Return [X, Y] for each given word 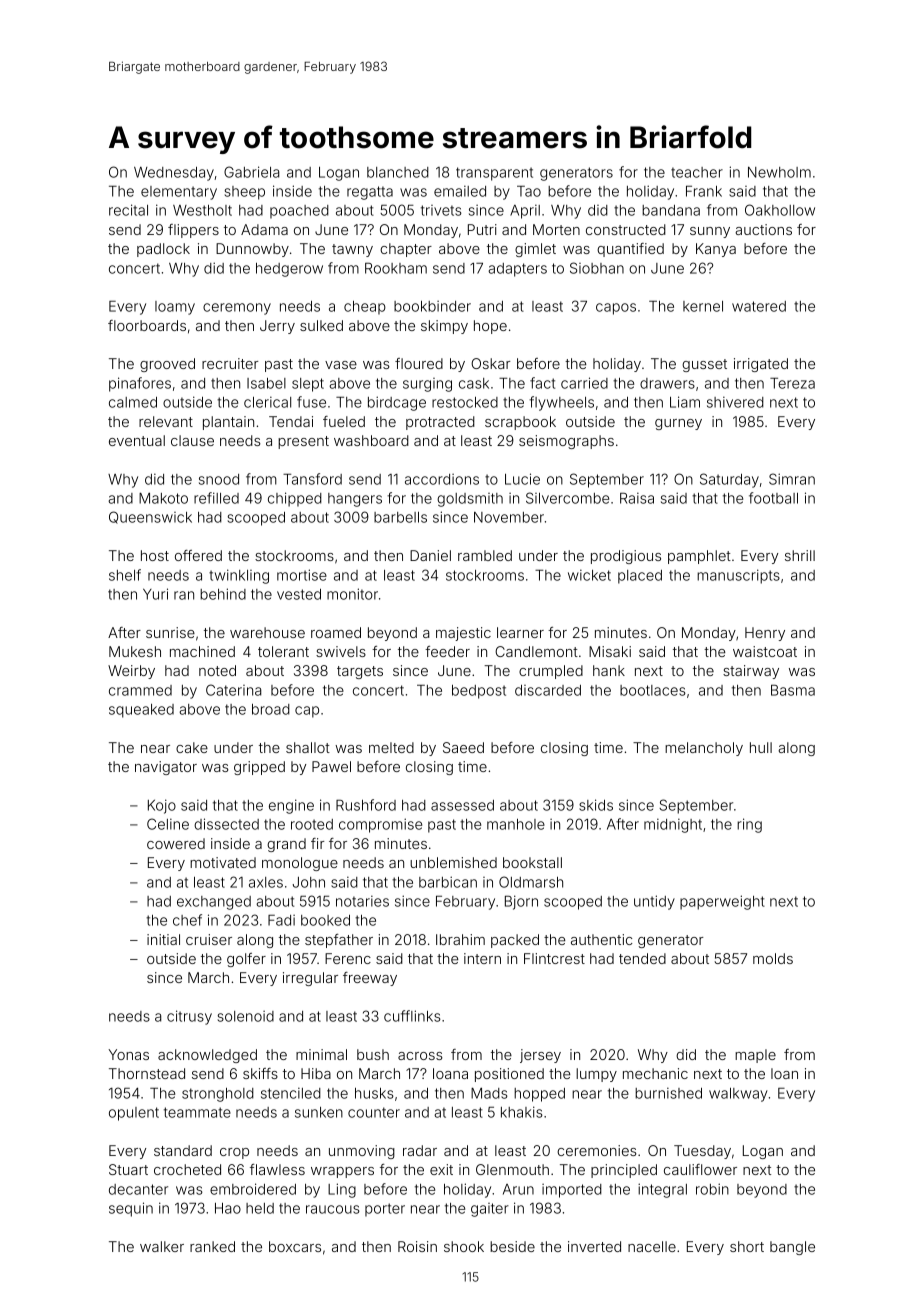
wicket [589, 575]
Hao [228, 1208]
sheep [245, 193]
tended [642, 958]
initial [163, 939]
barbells [400, 517]
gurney [678, 424]
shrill [800, 555]
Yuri [155, 594]
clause [192, 440]
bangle [792, 1248]
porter [385, 1210]
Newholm [779, 172]
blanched [398, 172]
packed [515, 941]
